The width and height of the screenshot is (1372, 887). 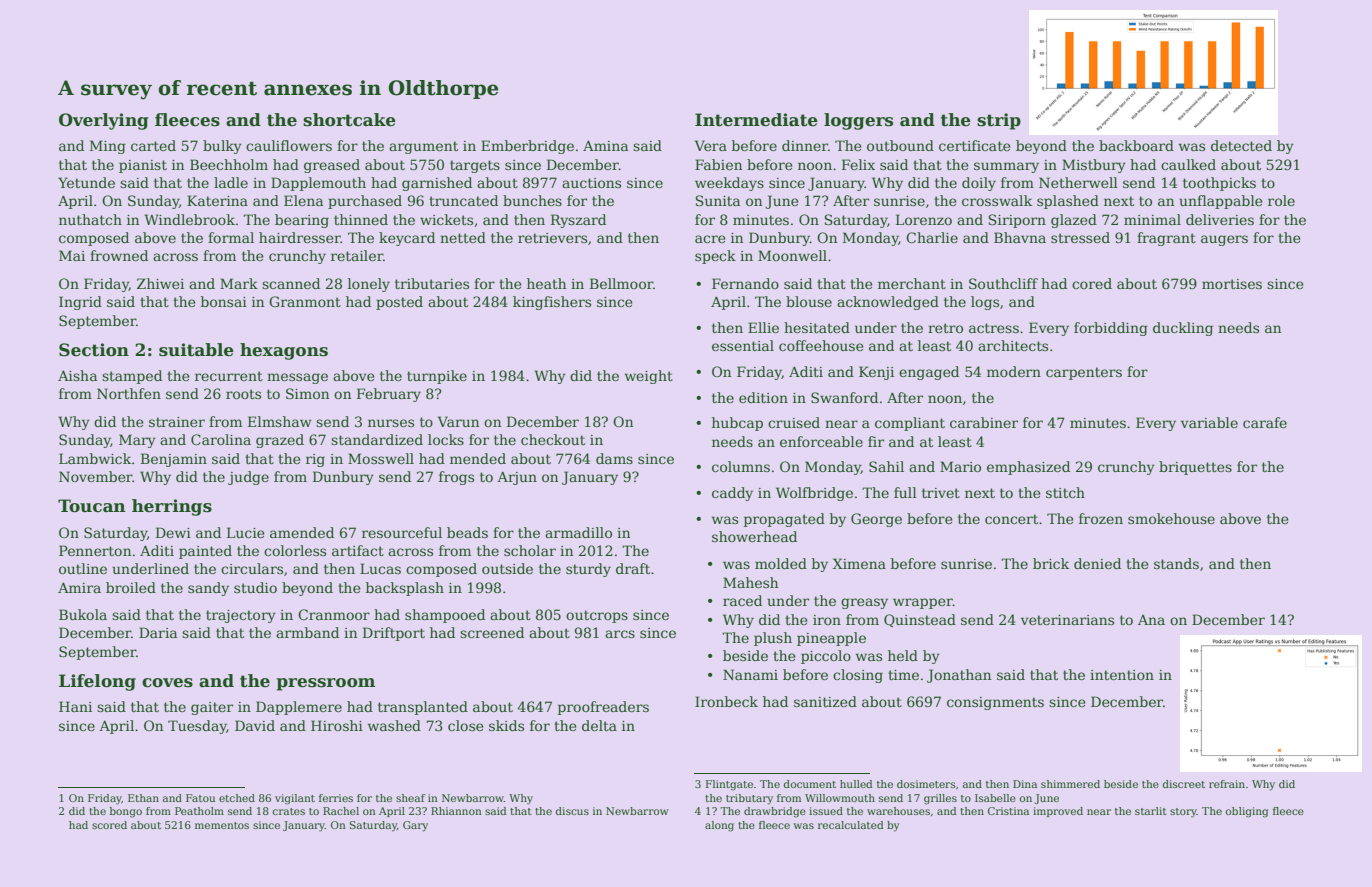 I want to click on consignments, so click(x=995, y=703).
